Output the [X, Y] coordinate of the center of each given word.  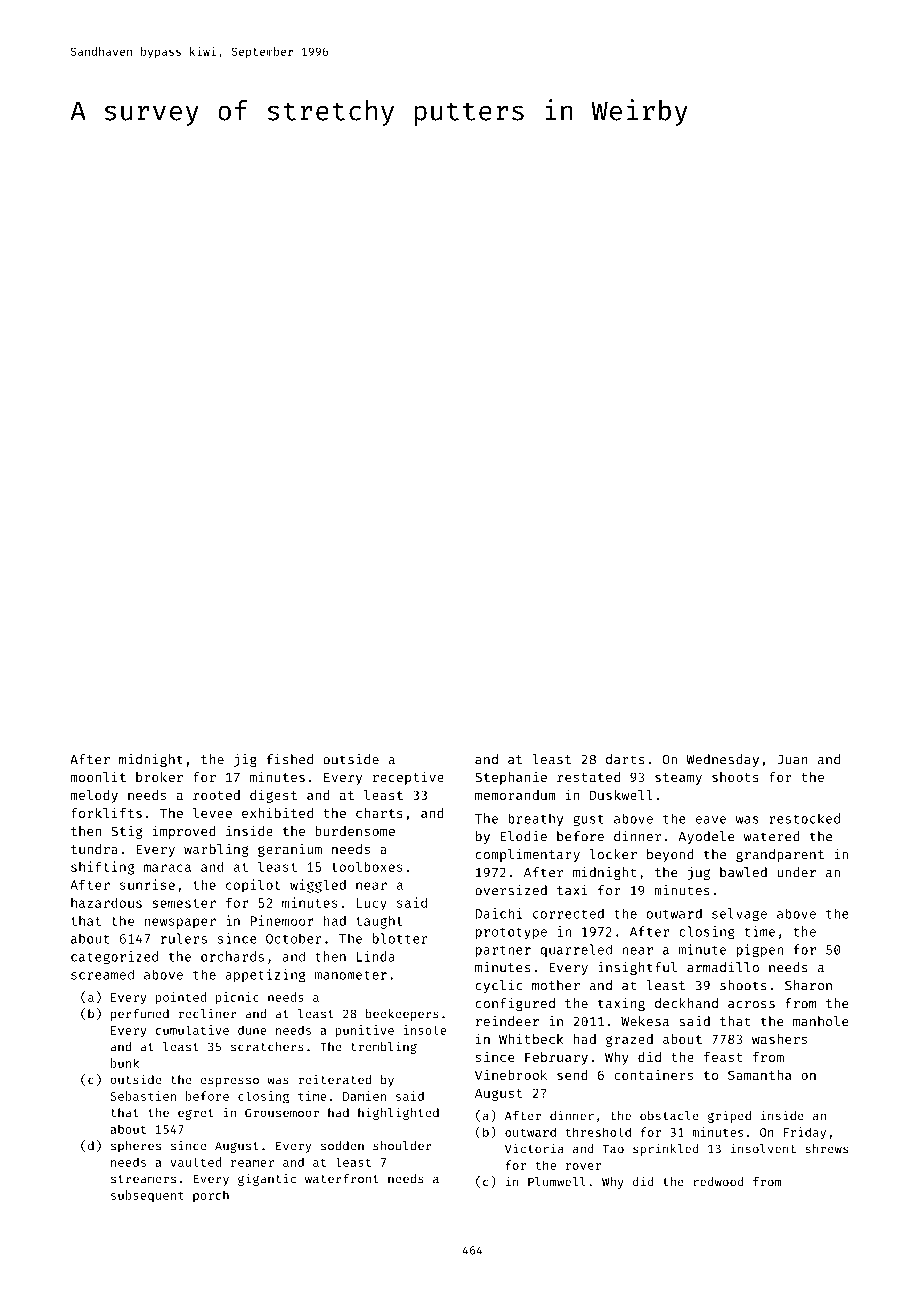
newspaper [180, 923]
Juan [792, 760]
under [796, 872]
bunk [125, 1063]
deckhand [686, 1003]
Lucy [372, 904]
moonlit [98, 776]
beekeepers [402, 1015]
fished [290, 759]
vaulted [195, 1162]
